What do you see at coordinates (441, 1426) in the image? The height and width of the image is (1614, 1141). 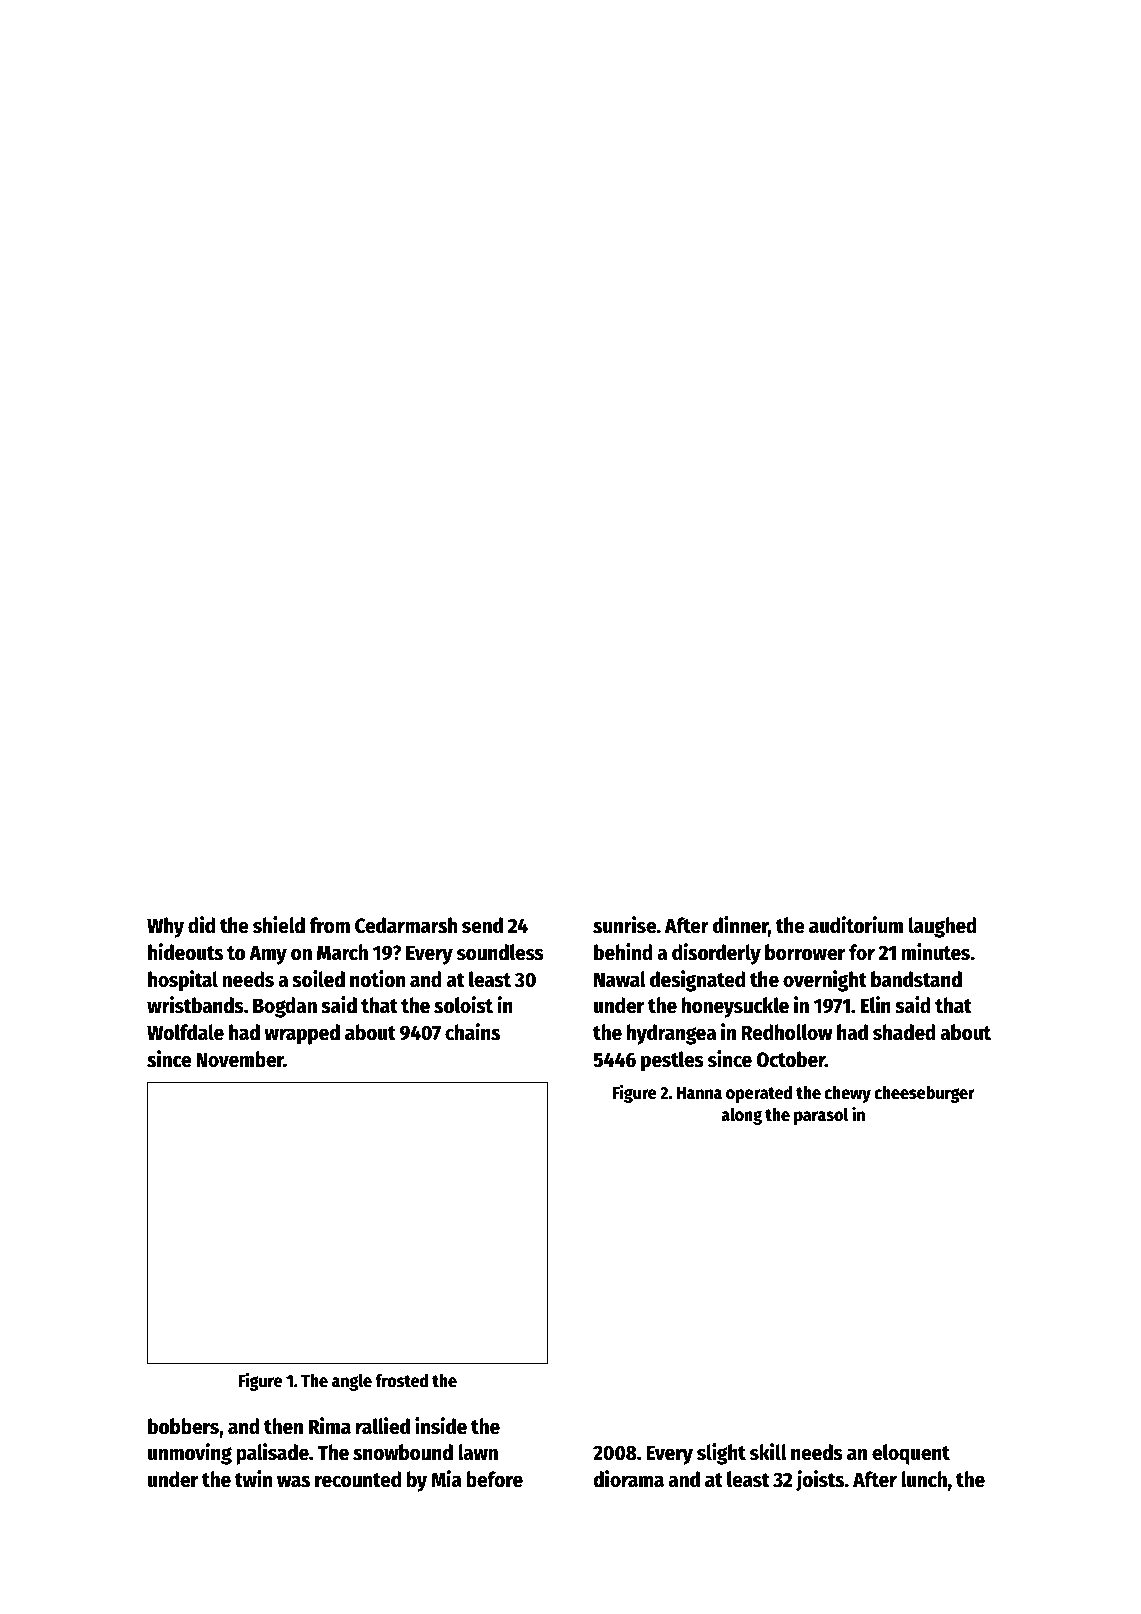 I see `inside` at bounding box center [441, 1426].
